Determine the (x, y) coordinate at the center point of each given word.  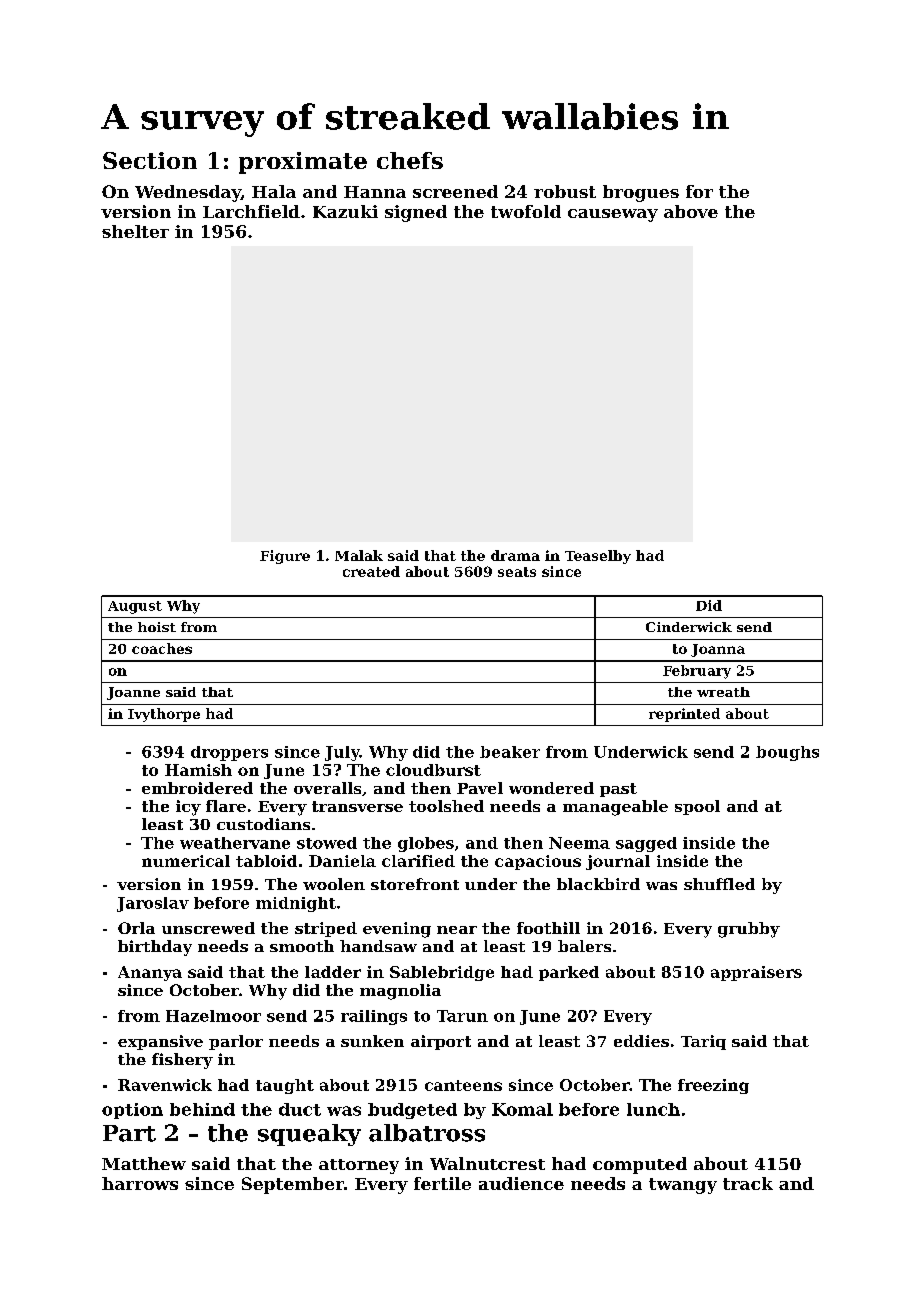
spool (697, 807)
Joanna (718, 650)
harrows (140, 1183)
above (691, 211)
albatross (427, 1133)
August (135, 607)
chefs (410, 160)
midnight (296, 904)
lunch (653, 1109)
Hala (274, 191)
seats (517, 572)
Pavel (480, 788)
